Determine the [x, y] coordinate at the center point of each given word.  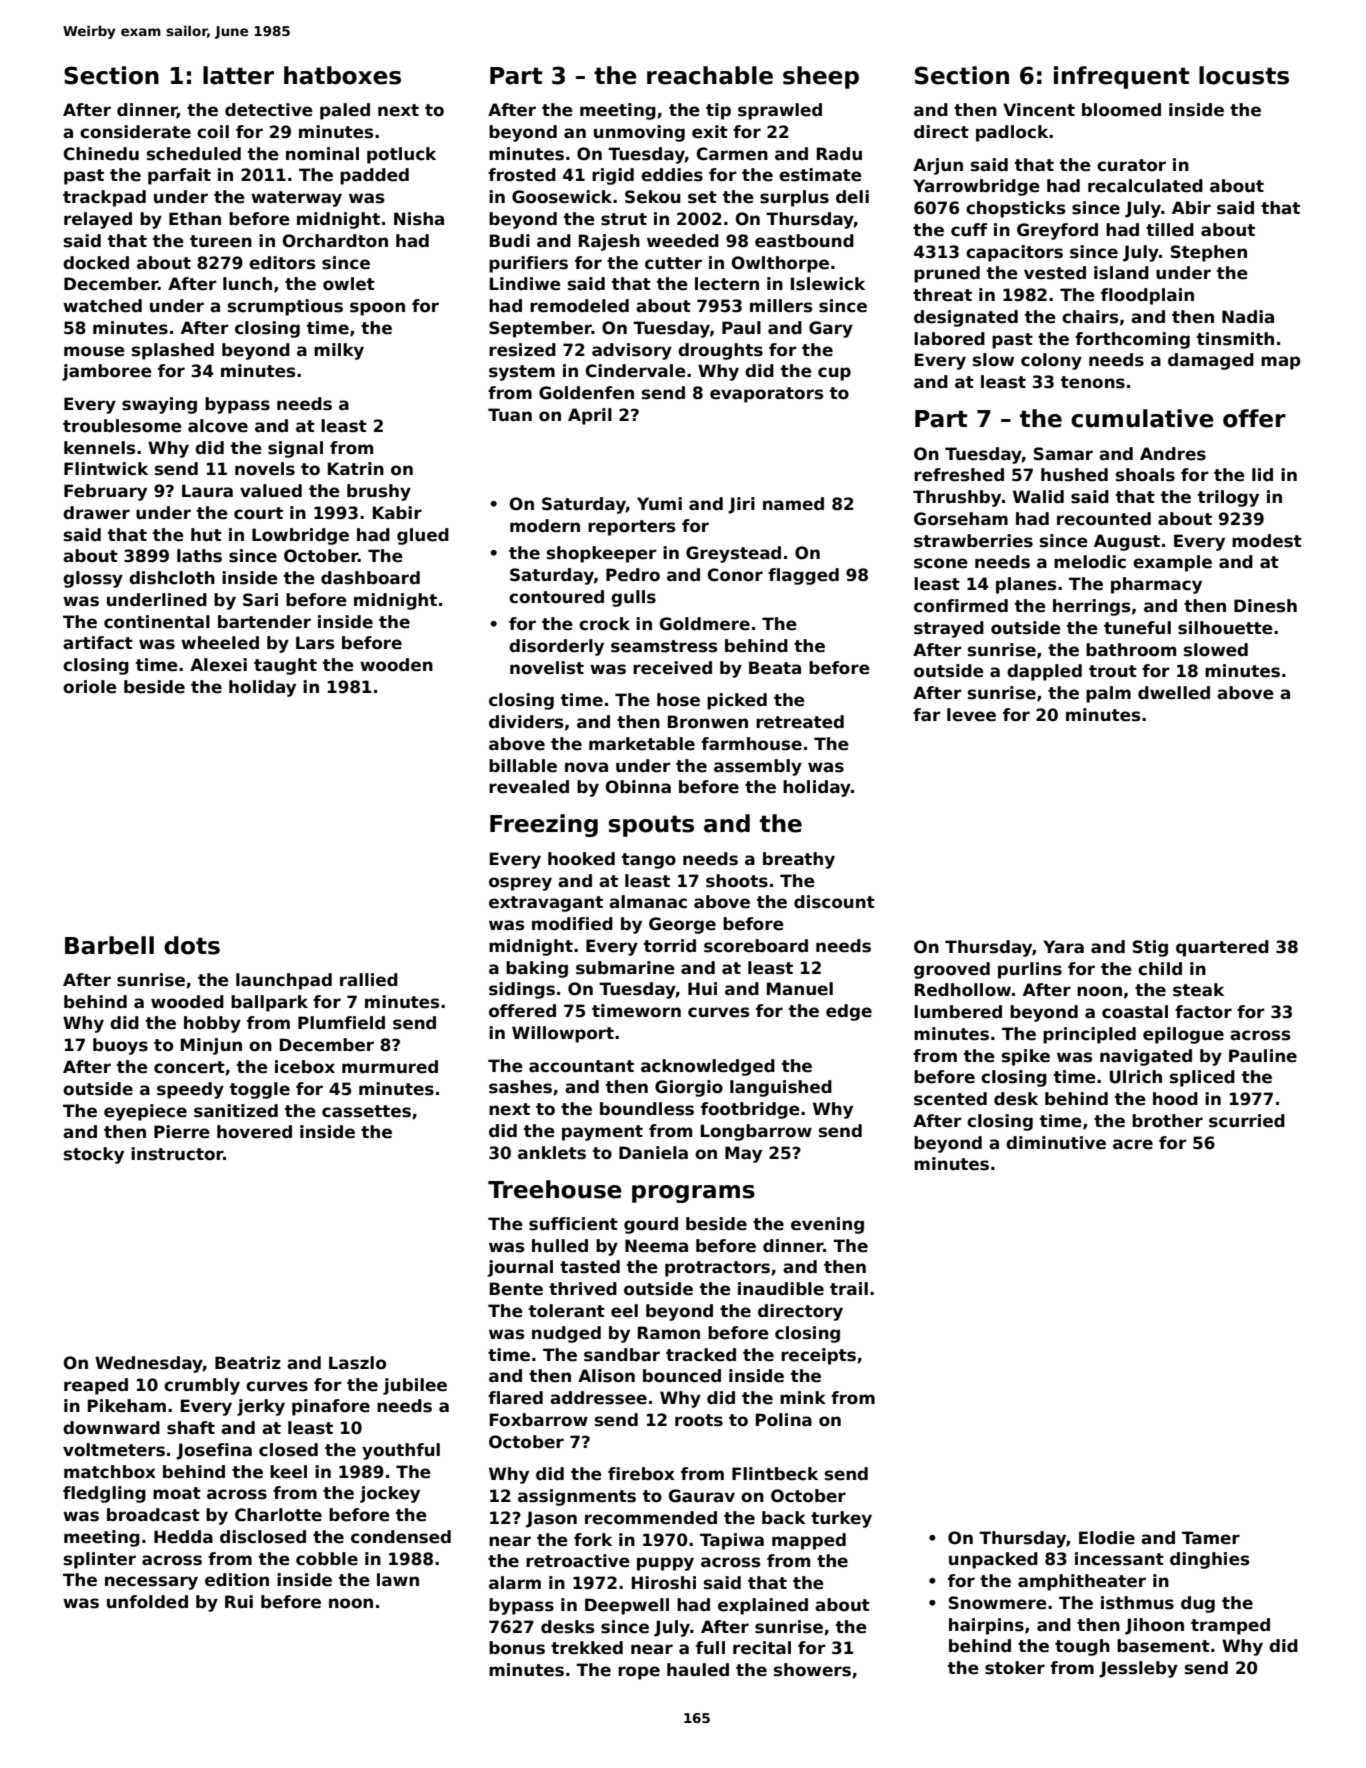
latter [238, 75]
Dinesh [1265, 606]
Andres [1173, 454]
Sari [260, 600]
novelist [547, 668]
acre [1133, 1144]
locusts [1244, 75]
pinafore [331, 1407]
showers [812, 1670]
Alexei [218, 665]
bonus [517, 1648]
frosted [522, 175]
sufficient [573, 1224]
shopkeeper [602, 554]
